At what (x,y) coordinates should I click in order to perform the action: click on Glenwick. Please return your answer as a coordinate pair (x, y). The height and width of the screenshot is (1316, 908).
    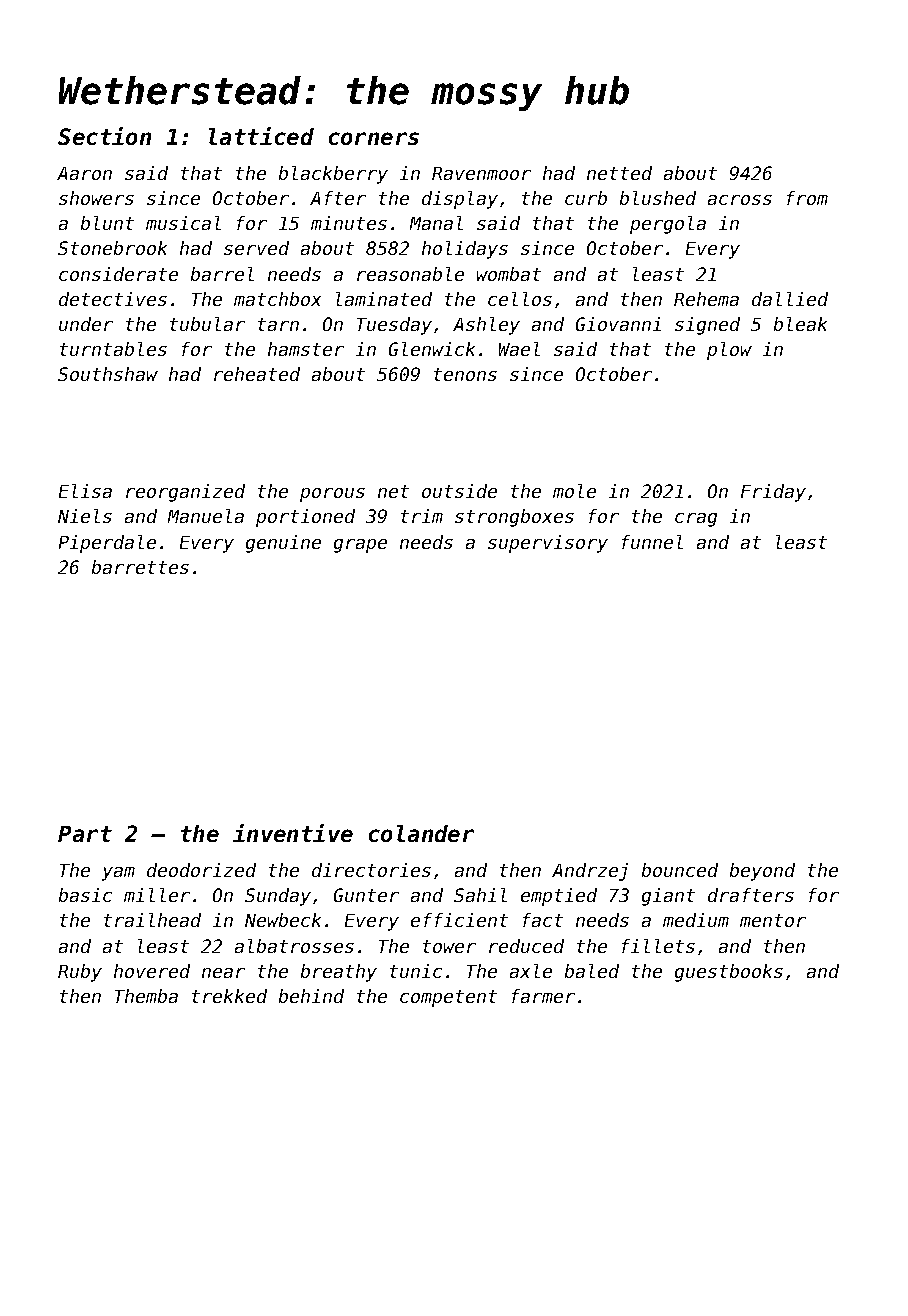
    Looking at the image, I should click on (432, 349).
